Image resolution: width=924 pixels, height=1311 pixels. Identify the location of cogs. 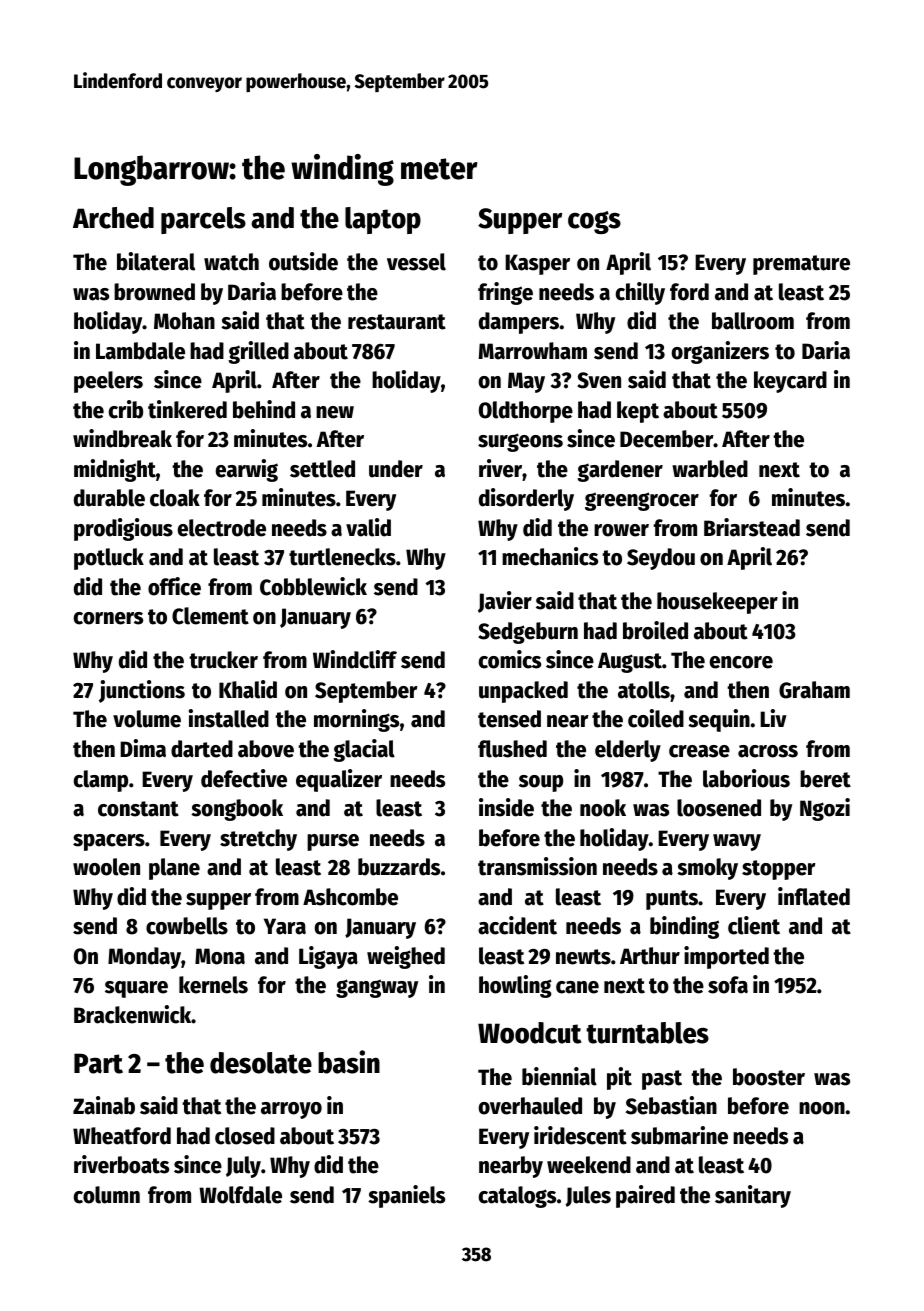
(594, 222).
